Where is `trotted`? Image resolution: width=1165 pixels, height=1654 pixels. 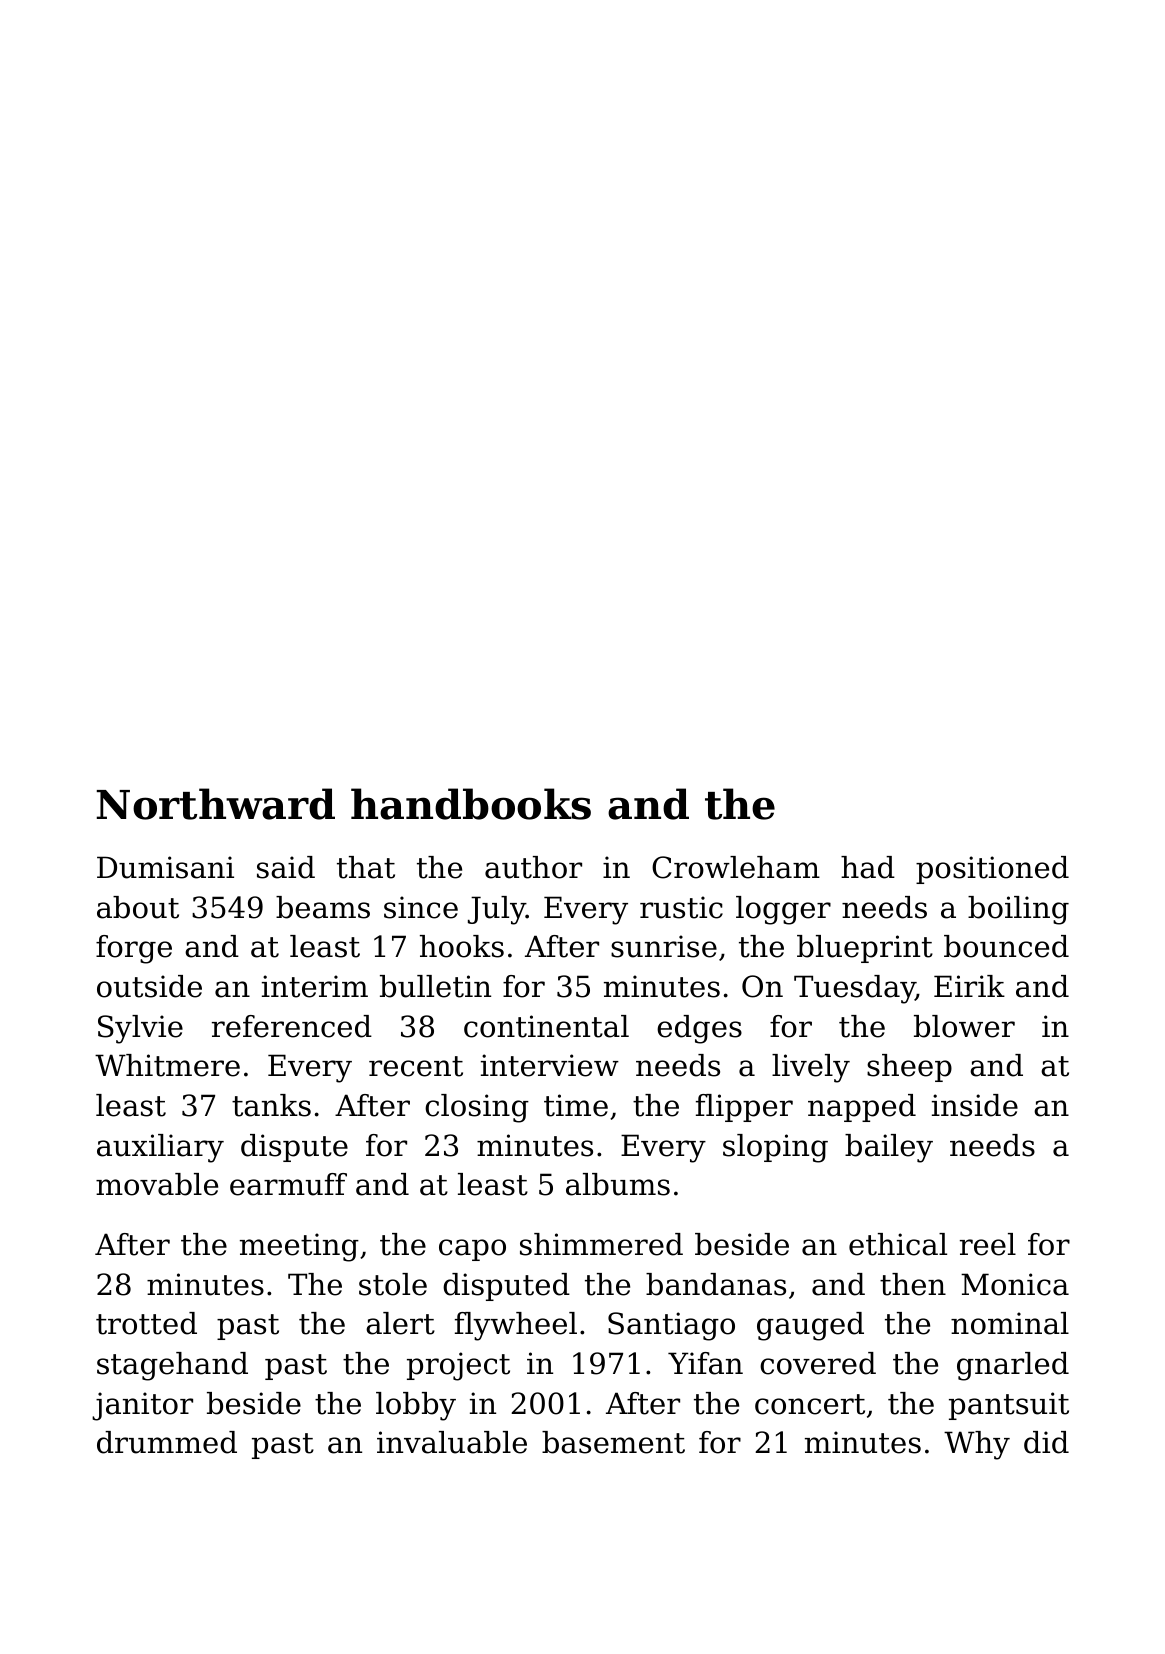
trotted is located at coordinates (146, 1323).
